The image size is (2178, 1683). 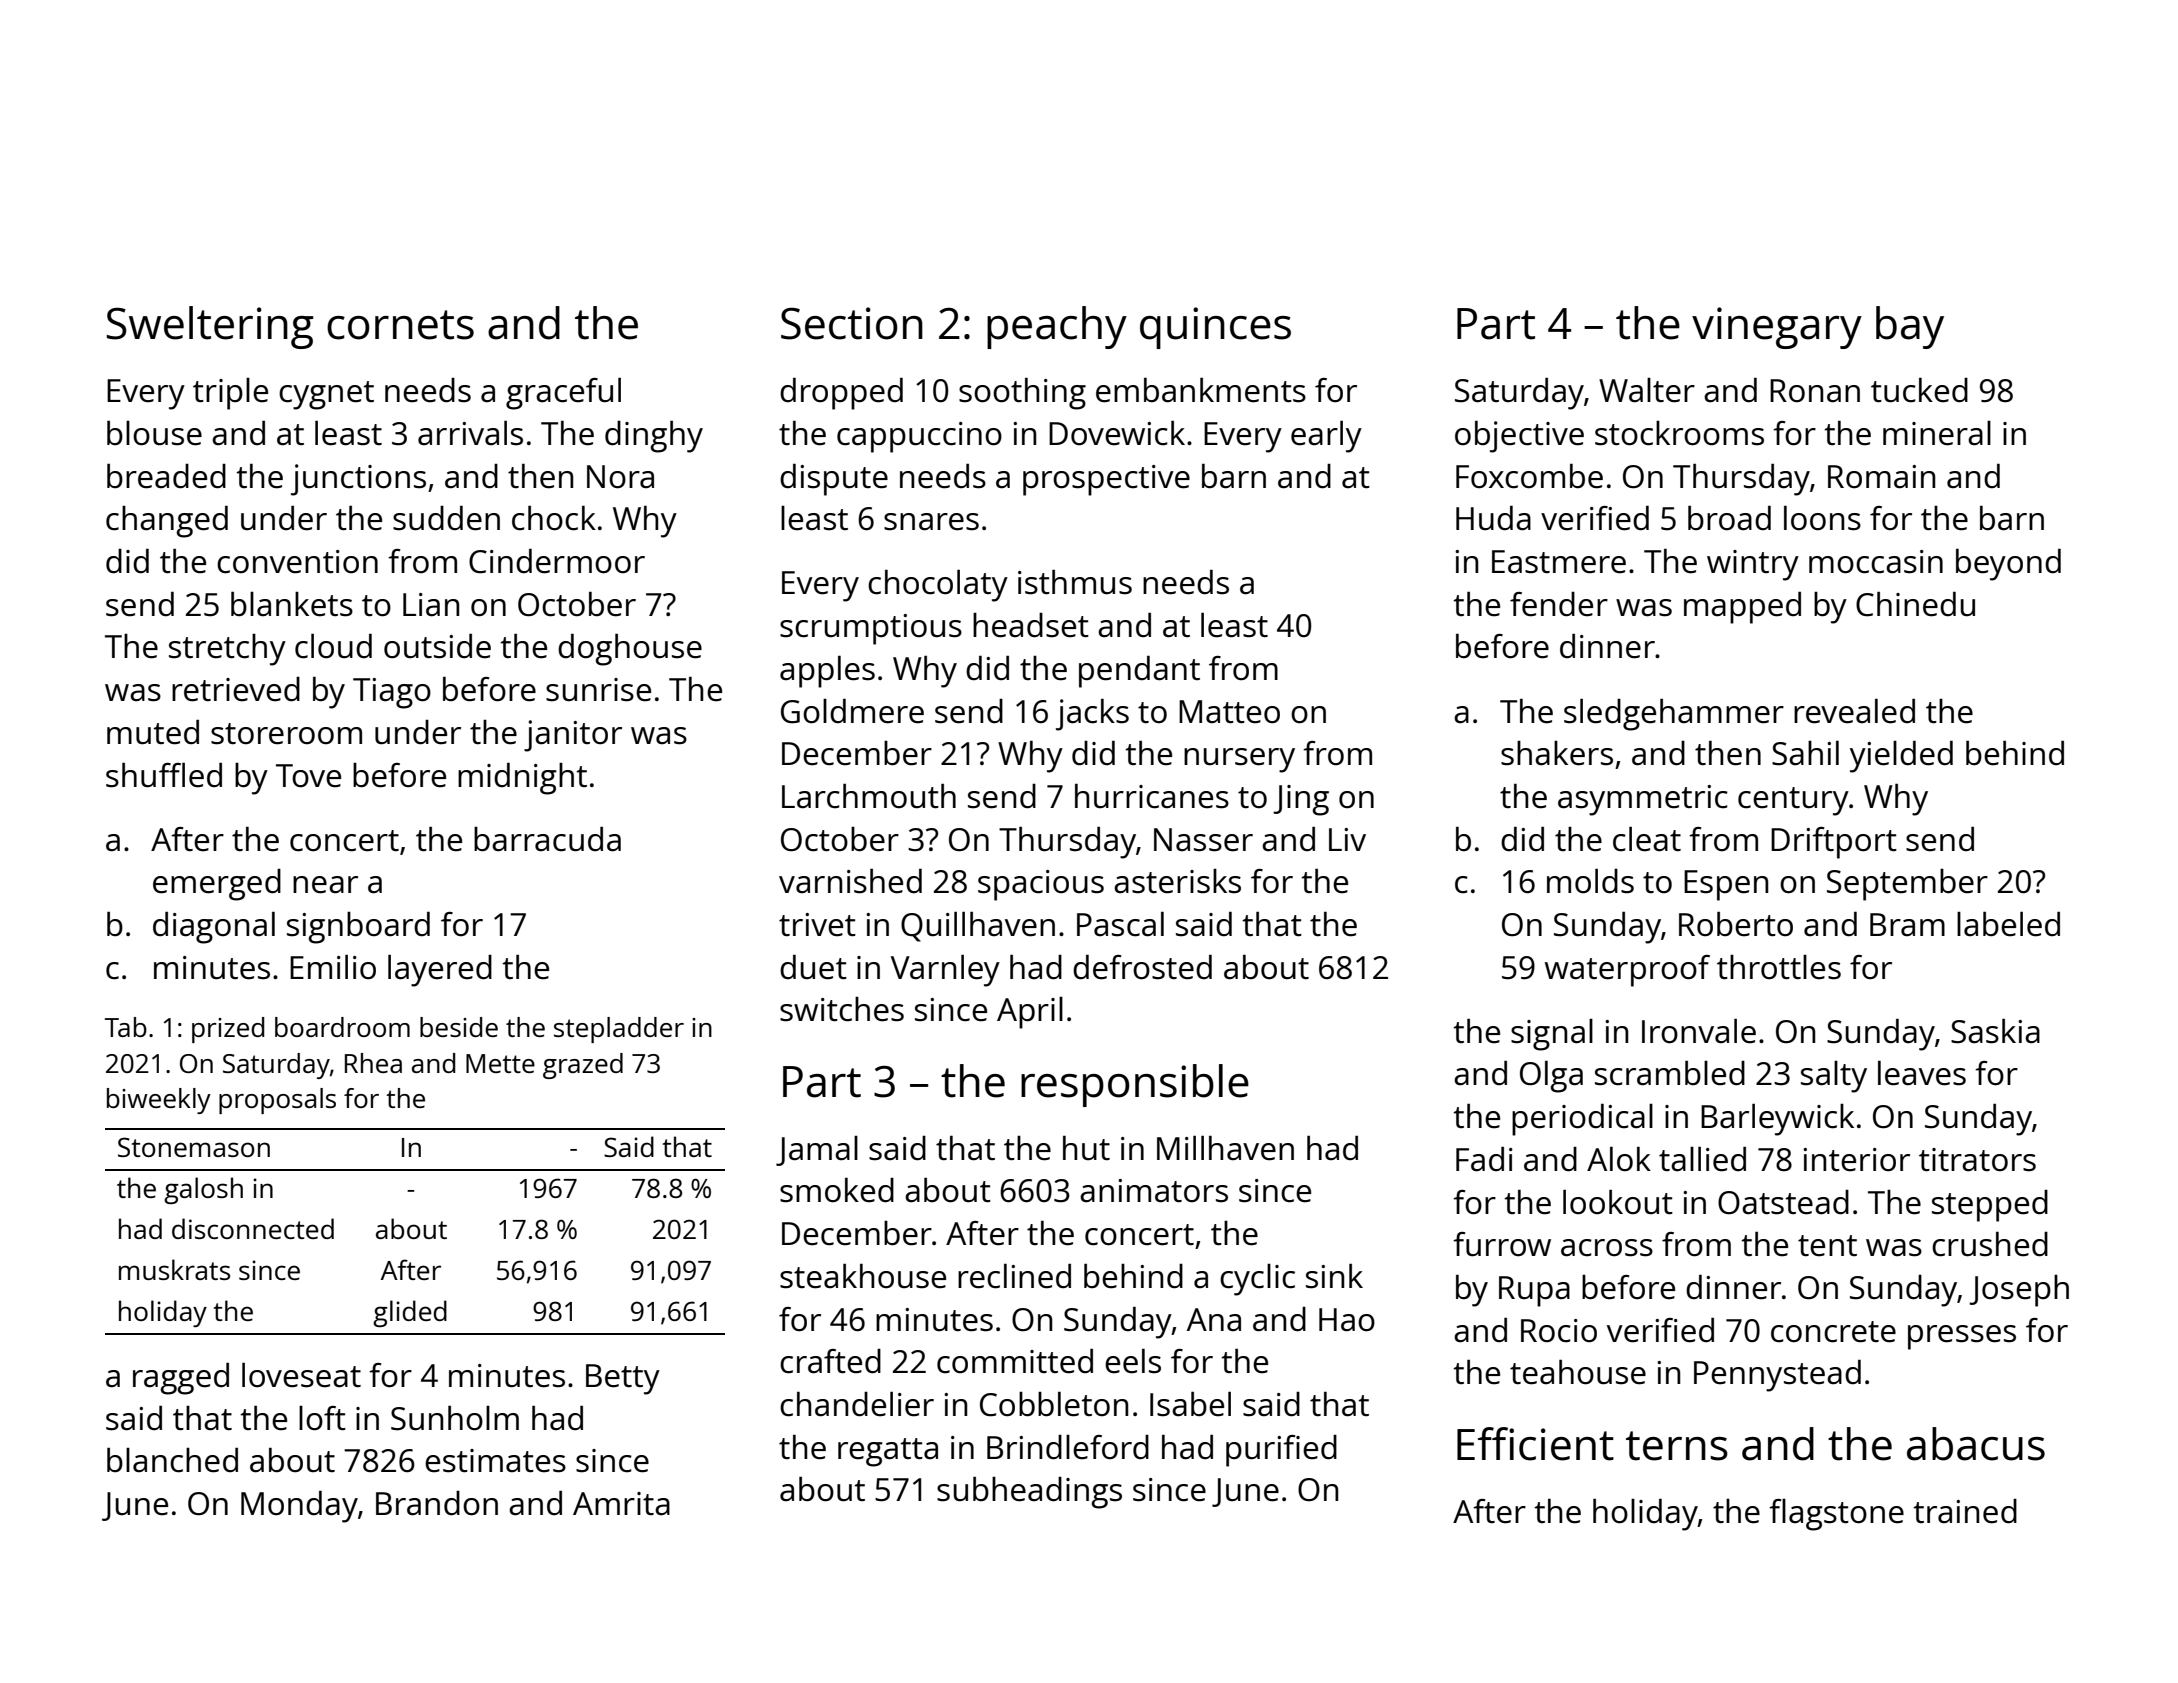 I want to click on Brandon, so click(x=437, y=1503).
